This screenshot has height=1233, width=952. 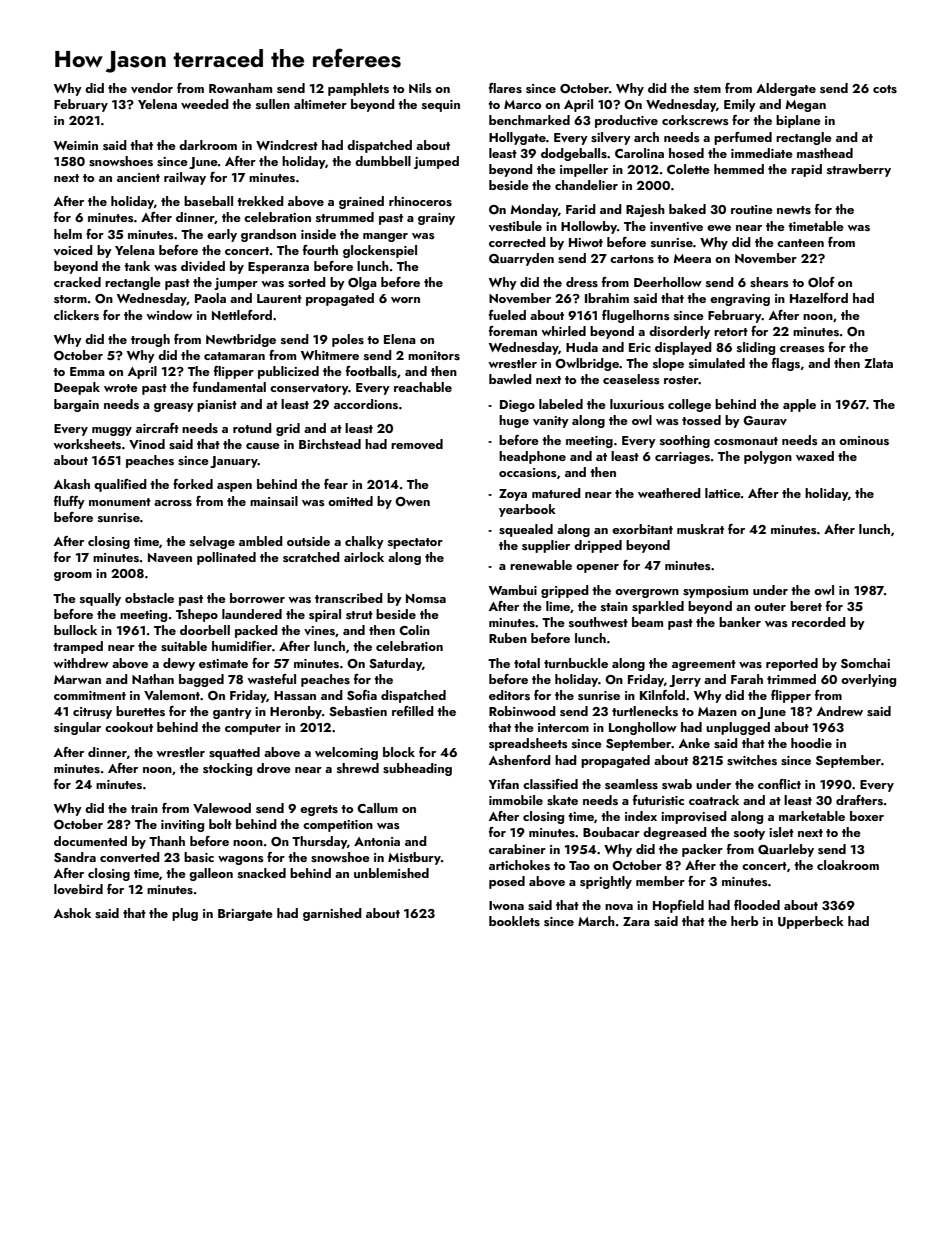 What do you see at coordinates (821, 282) in the screenshot?
I see `Olof` at bounding box center [821, 282].
